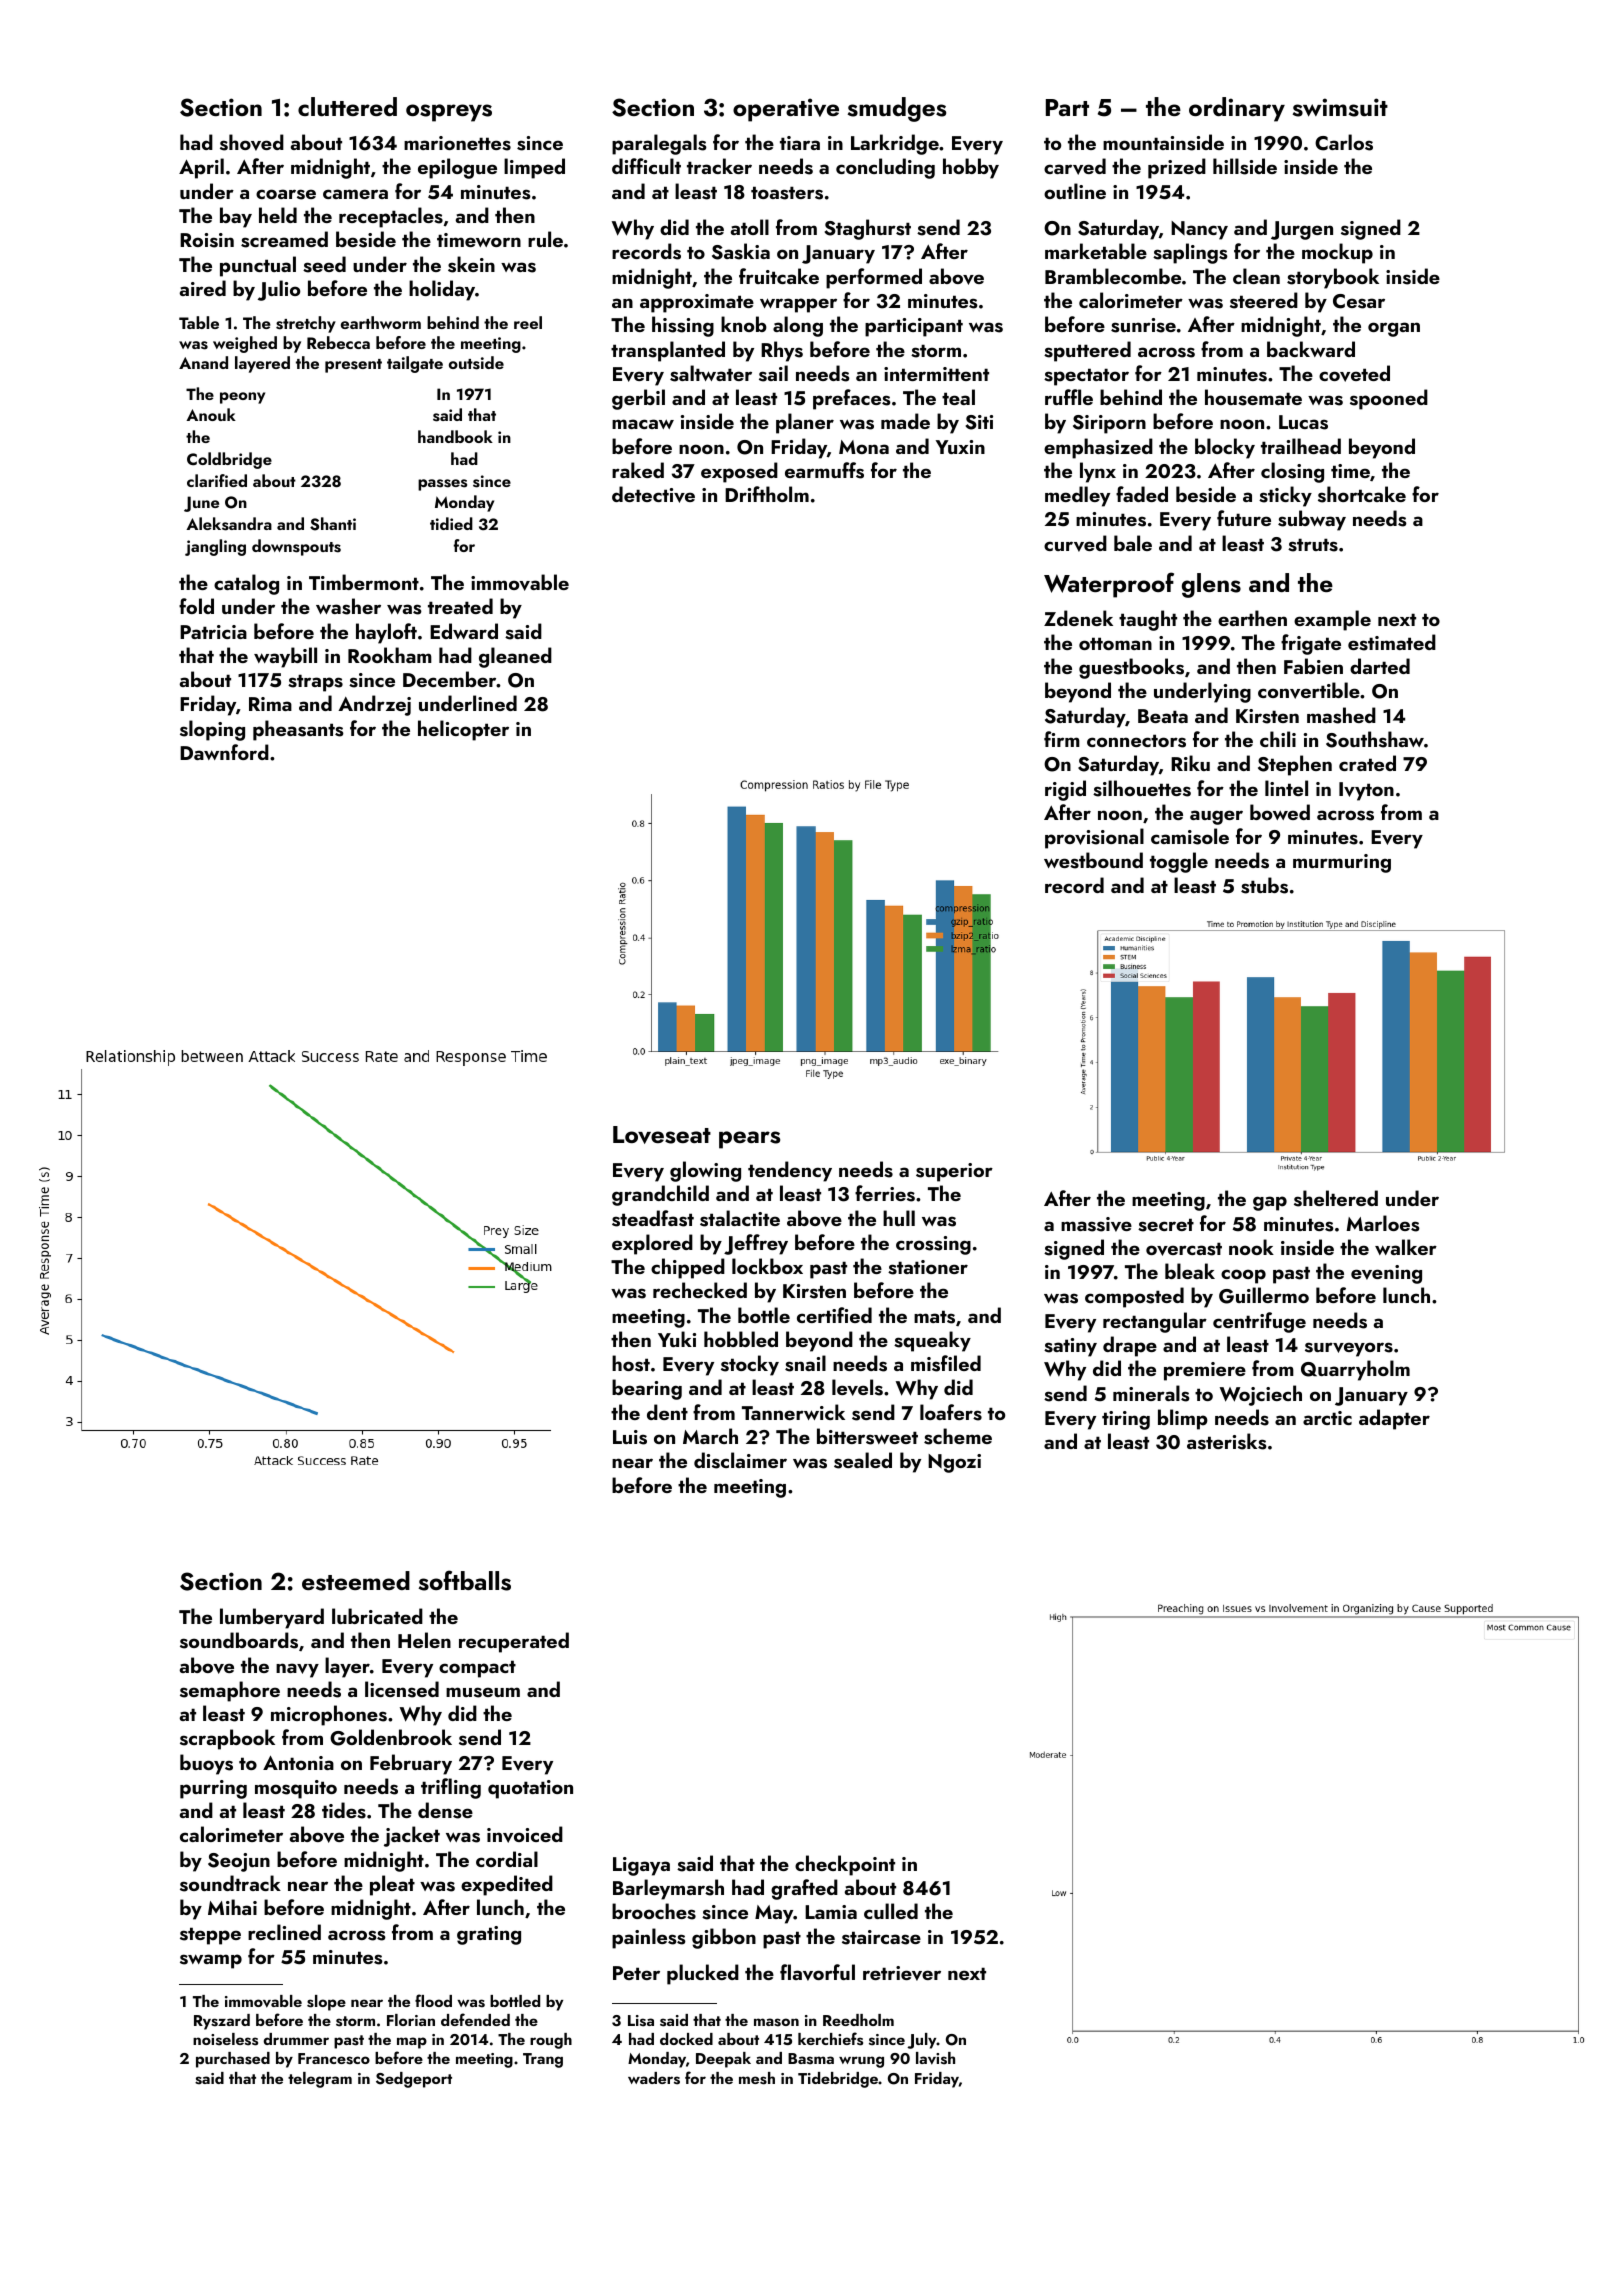 The width and height of the image is (1620, 2292). I want to click on operative, so click(786, 110).
